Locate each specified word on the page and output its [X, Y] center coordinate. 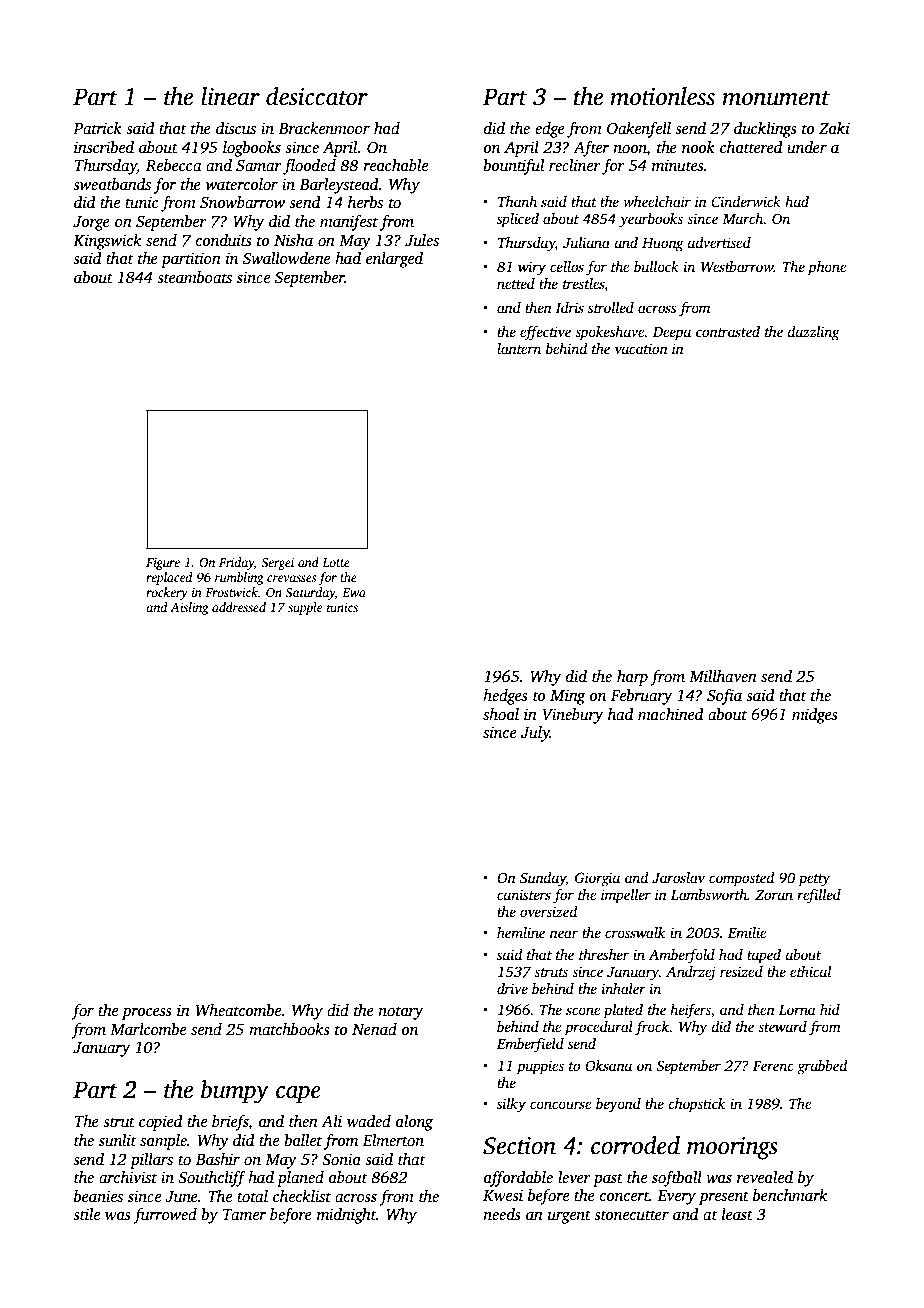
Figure [163, 564]
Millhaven [723, 676]
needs [502, 1214]
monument [776, 98]
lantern [519, 348]
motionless [663, 96]
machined [671, 714]
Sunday [543, 879]
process [147, 1014]
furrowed [165, 1216]
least [737, 1214]
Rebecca [174, 165]
